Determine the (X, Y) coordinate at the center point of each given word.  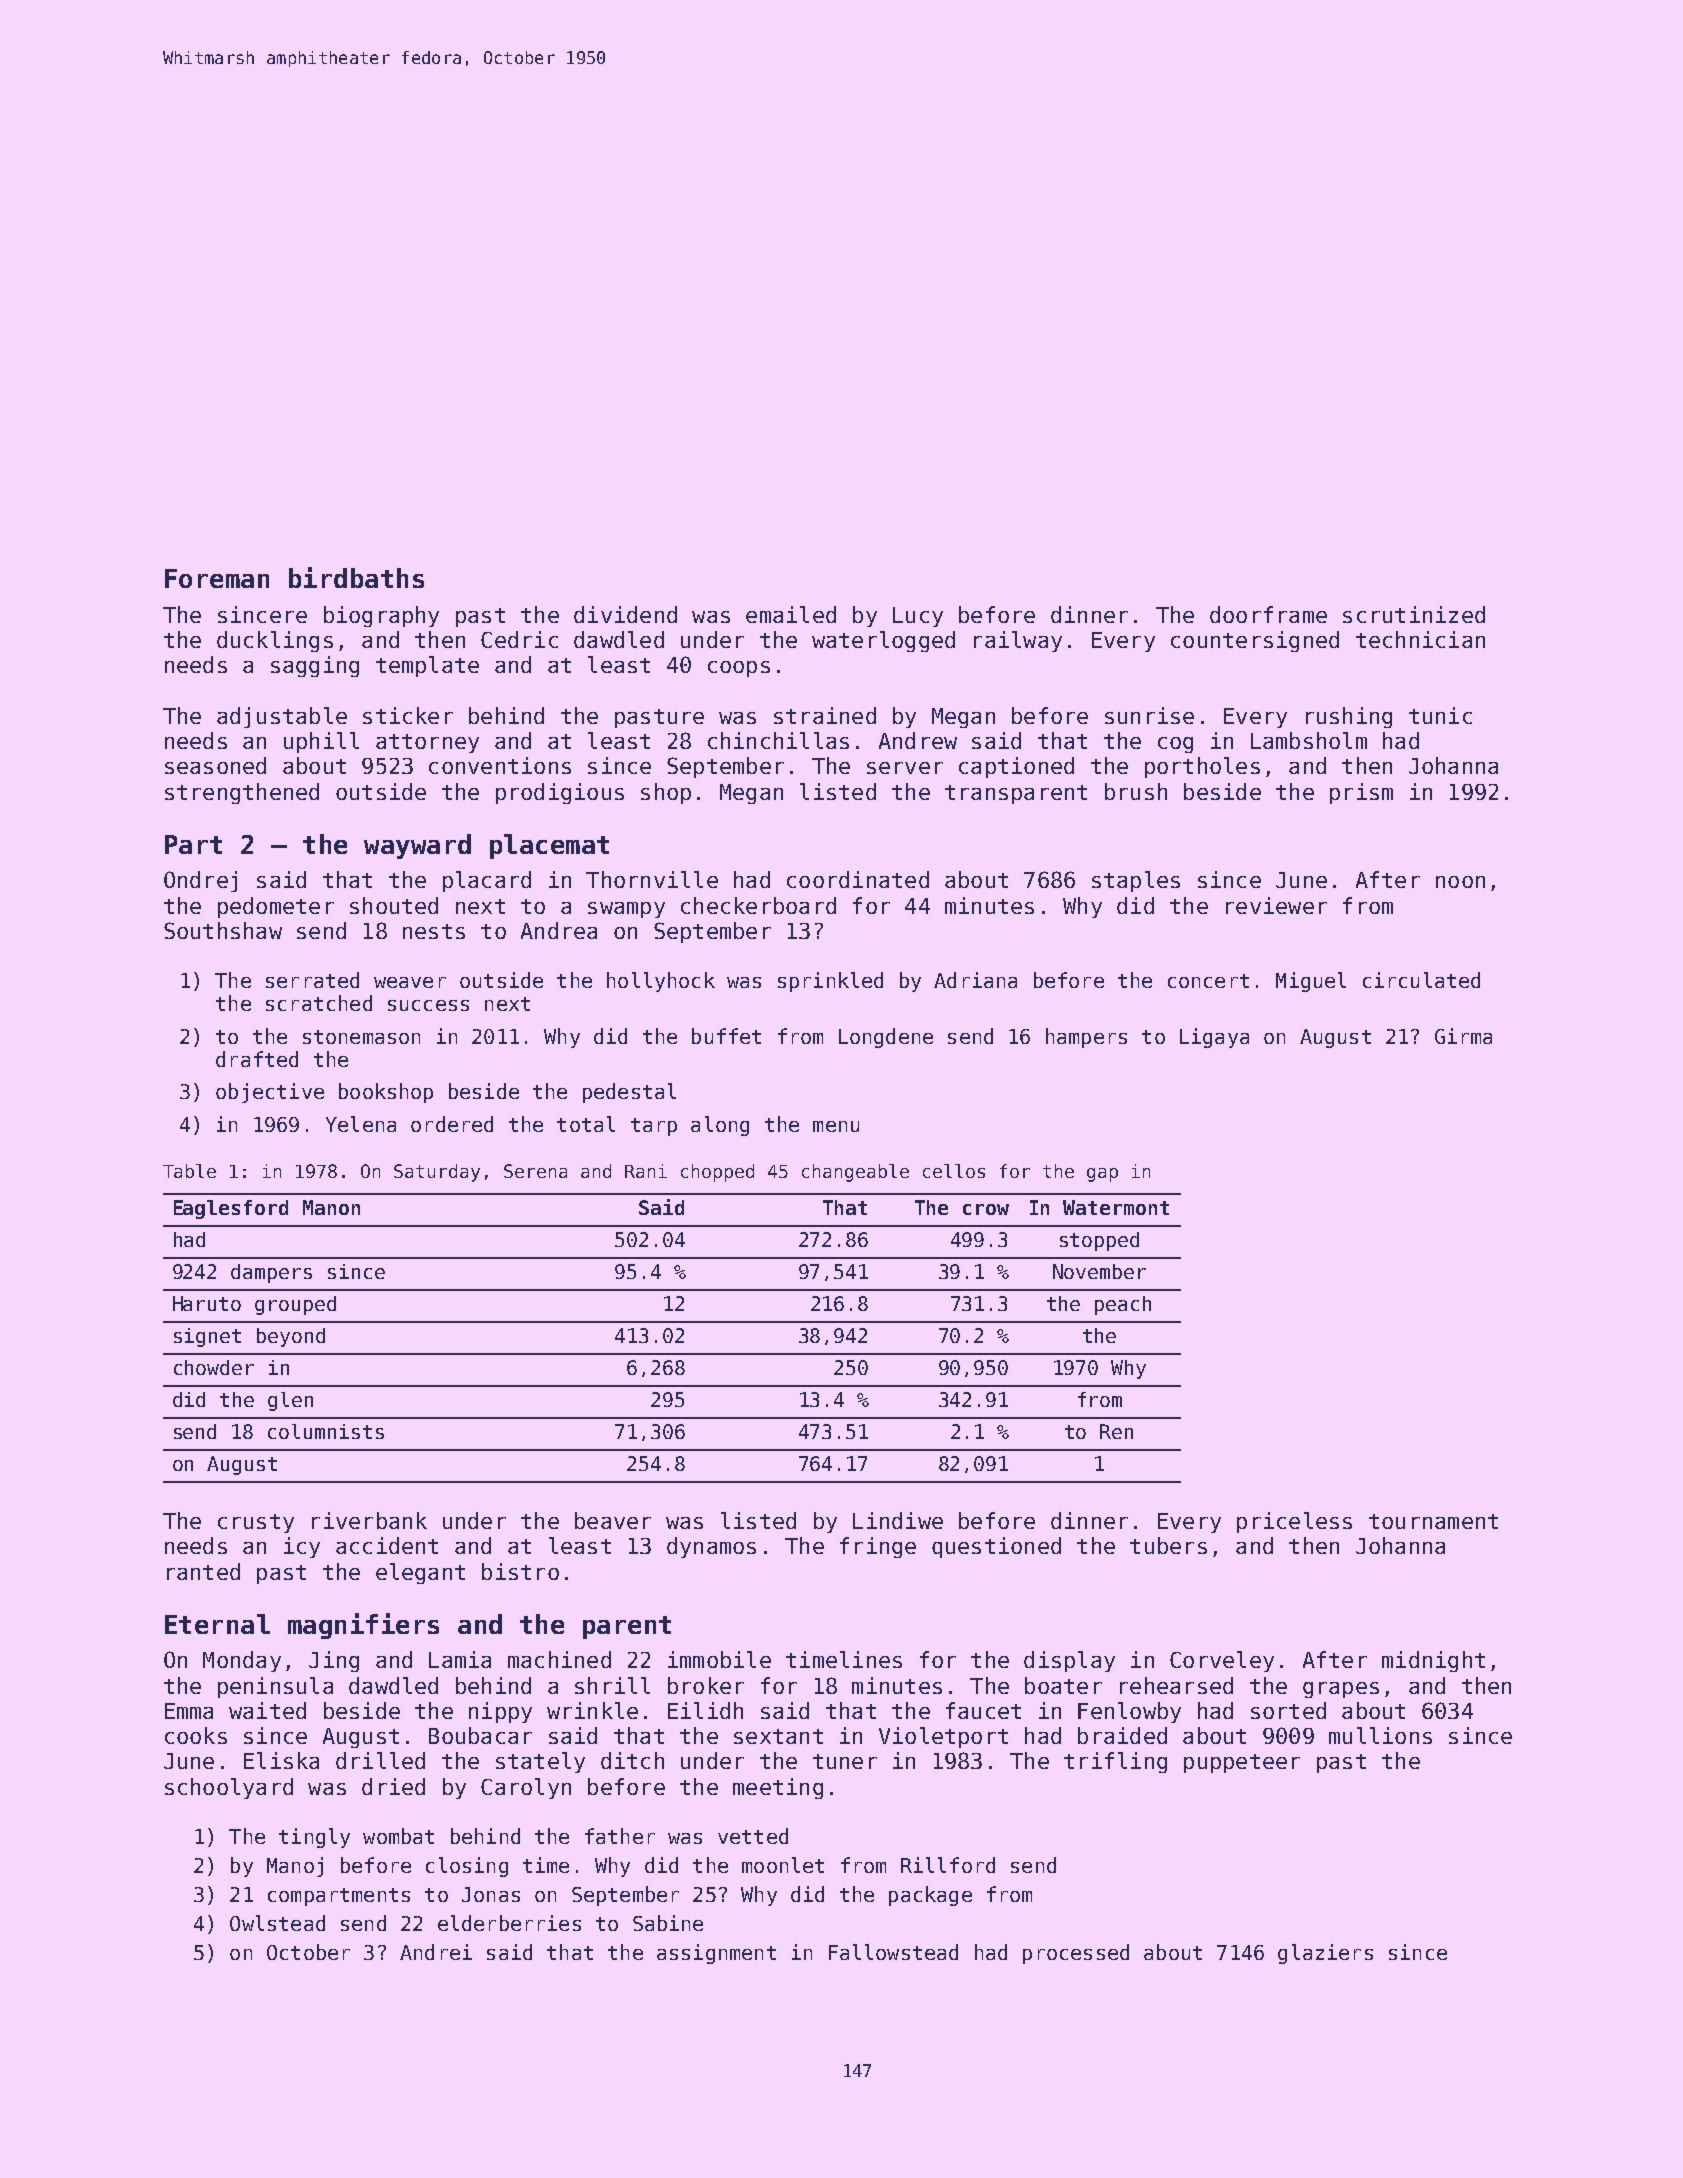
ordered (452, 1124)
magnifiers (363, 1626)
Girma (1463, 1036)
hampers (1086, 1038)
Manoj (295, 1867)
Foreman (217, 578)
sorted (1288, 1710)
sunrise (1149, 715)
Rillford (948, 1865)
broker (706, 1685)
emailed (791, 614)
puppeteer (1242, 1763)
